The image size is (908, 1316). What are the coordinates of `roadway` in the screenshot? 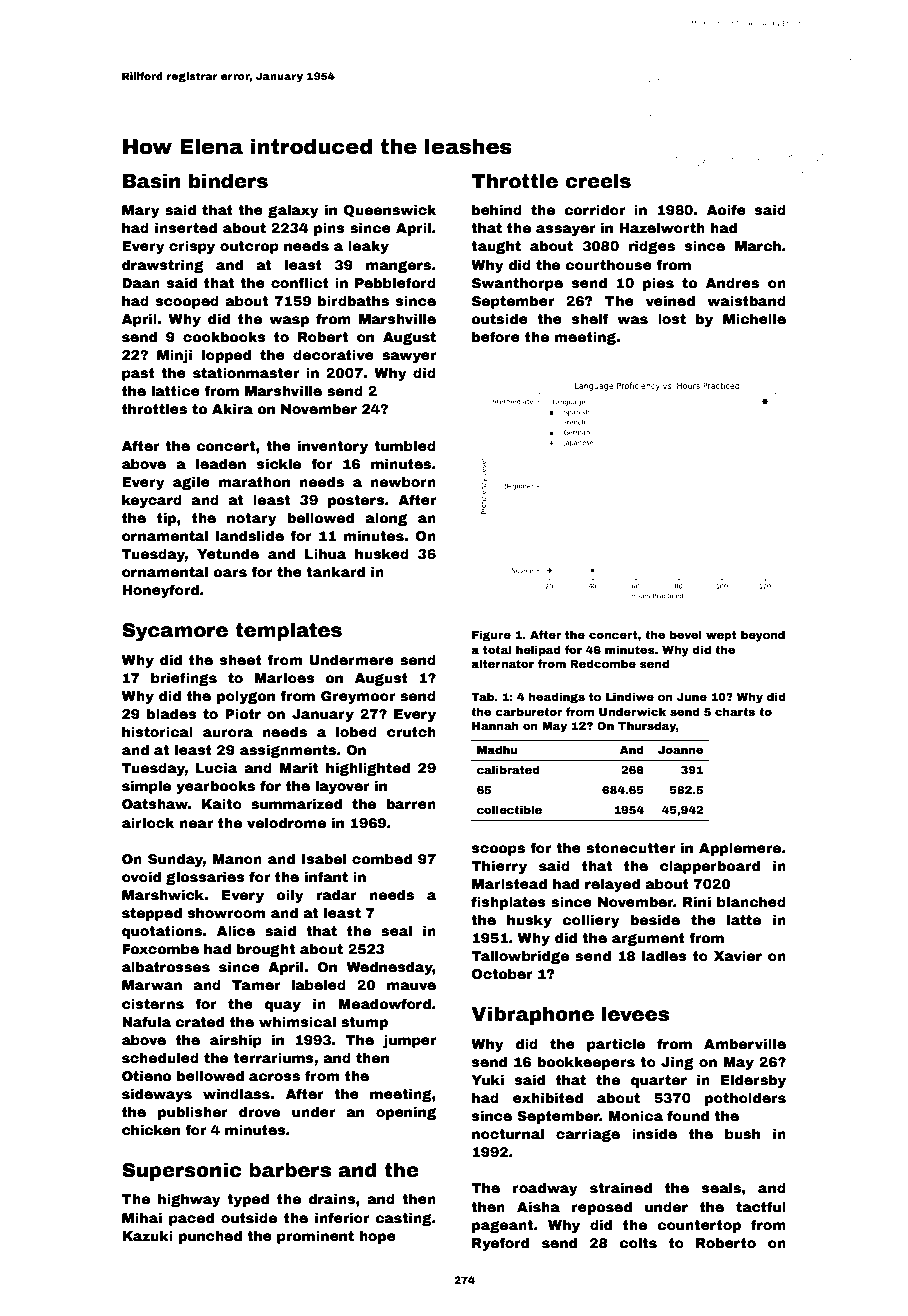 It's located at (545, 1189).
